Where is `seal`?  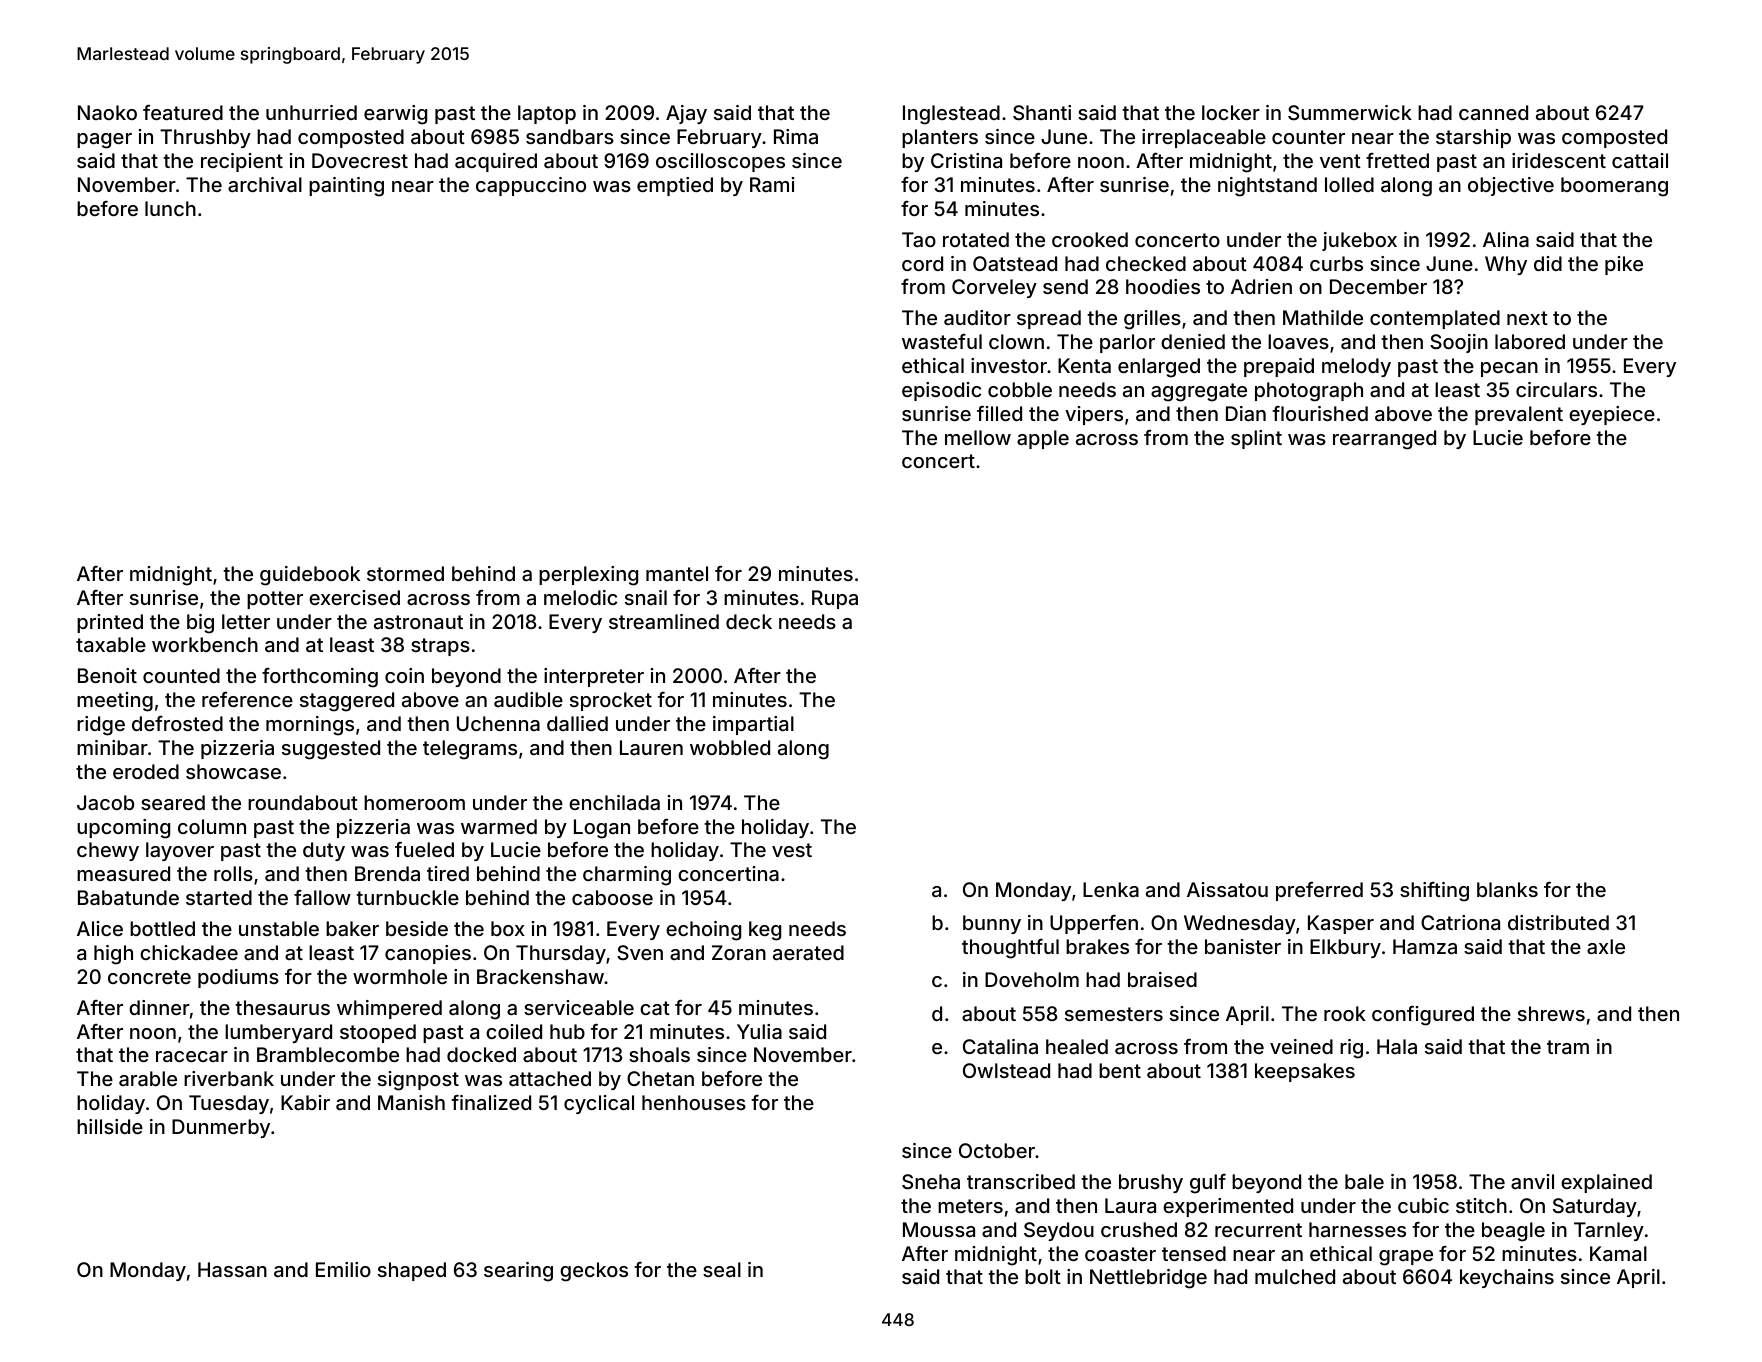 seal is located at coordinates (722, 1269).
